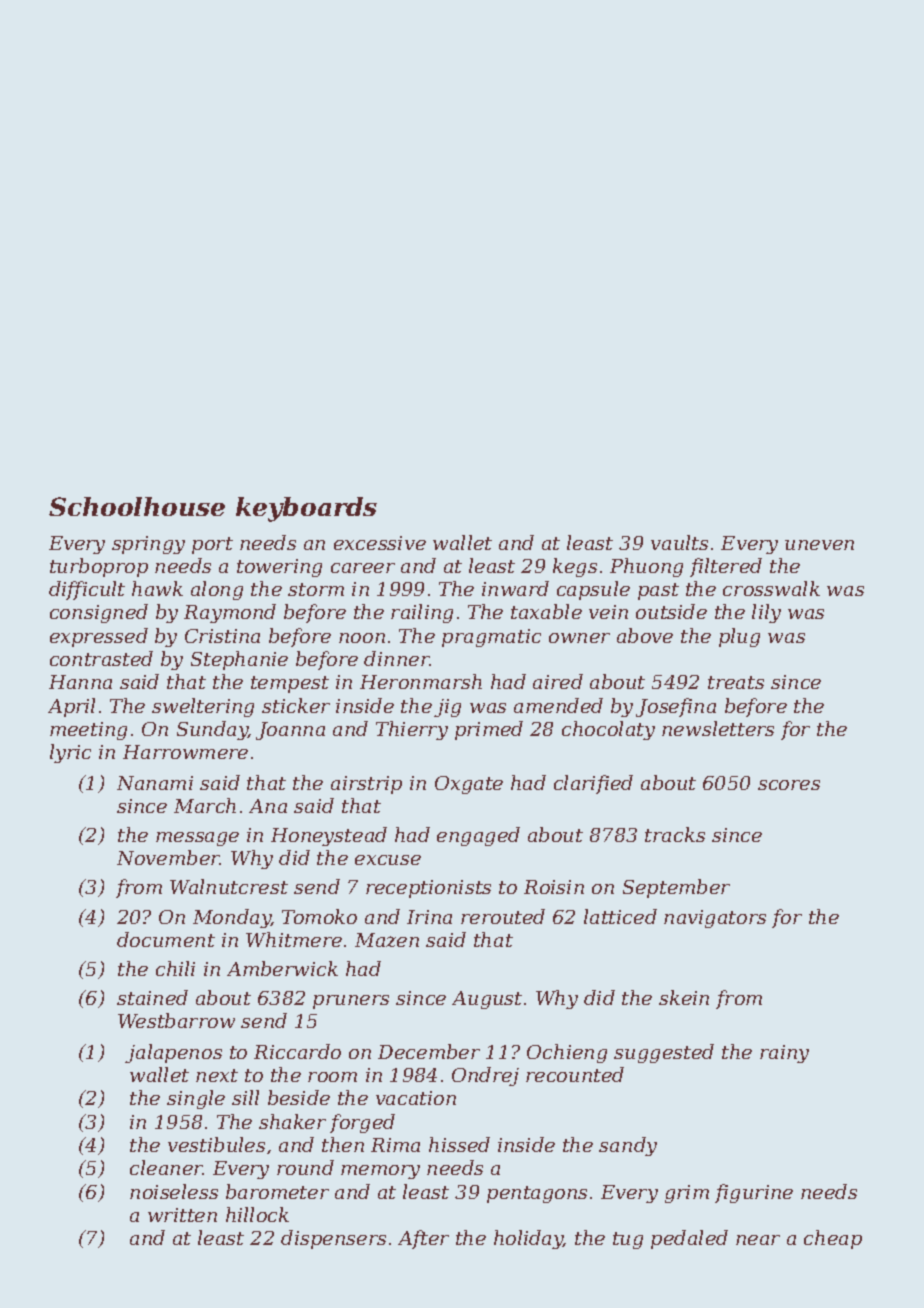 The image size is (924, 1308). What do you see at coordinates (715, 919) in the screenshot?
I see `navigators` at bounding box center [715, 919].
